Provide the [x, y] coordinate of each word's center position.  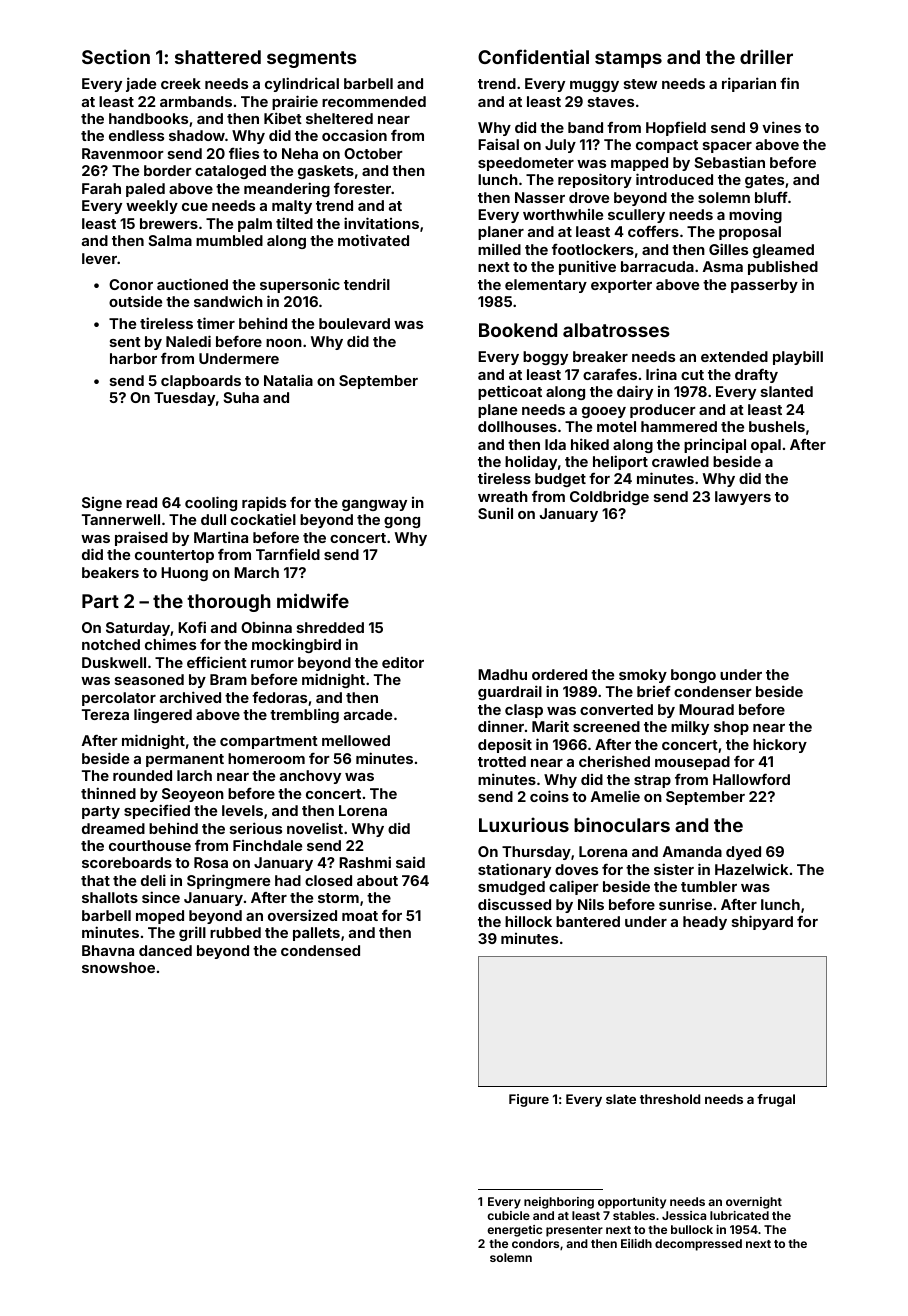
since [161, 897]
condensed [320, 950]
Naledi [188, 341]
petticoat [510, 392]
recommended [374, 101]
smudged [511, 888]
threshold [670, 1099]
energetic [514, 1231]
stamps [628, 59]
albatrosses [616, 330]
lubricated [739, 1215]
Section [116, 56]
